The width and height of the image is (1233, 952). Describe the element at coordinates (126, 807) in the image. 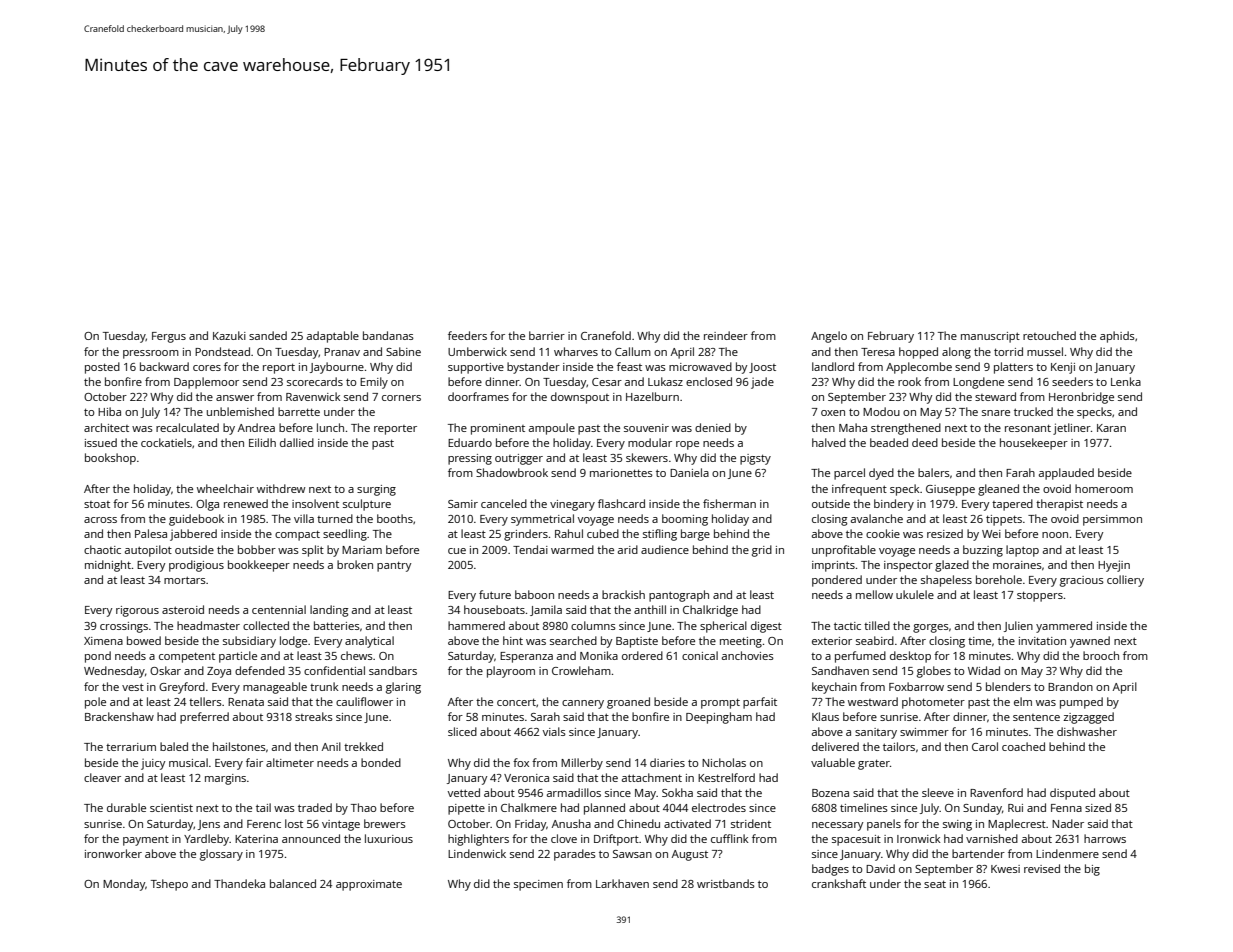

I see `durable` at that location.
